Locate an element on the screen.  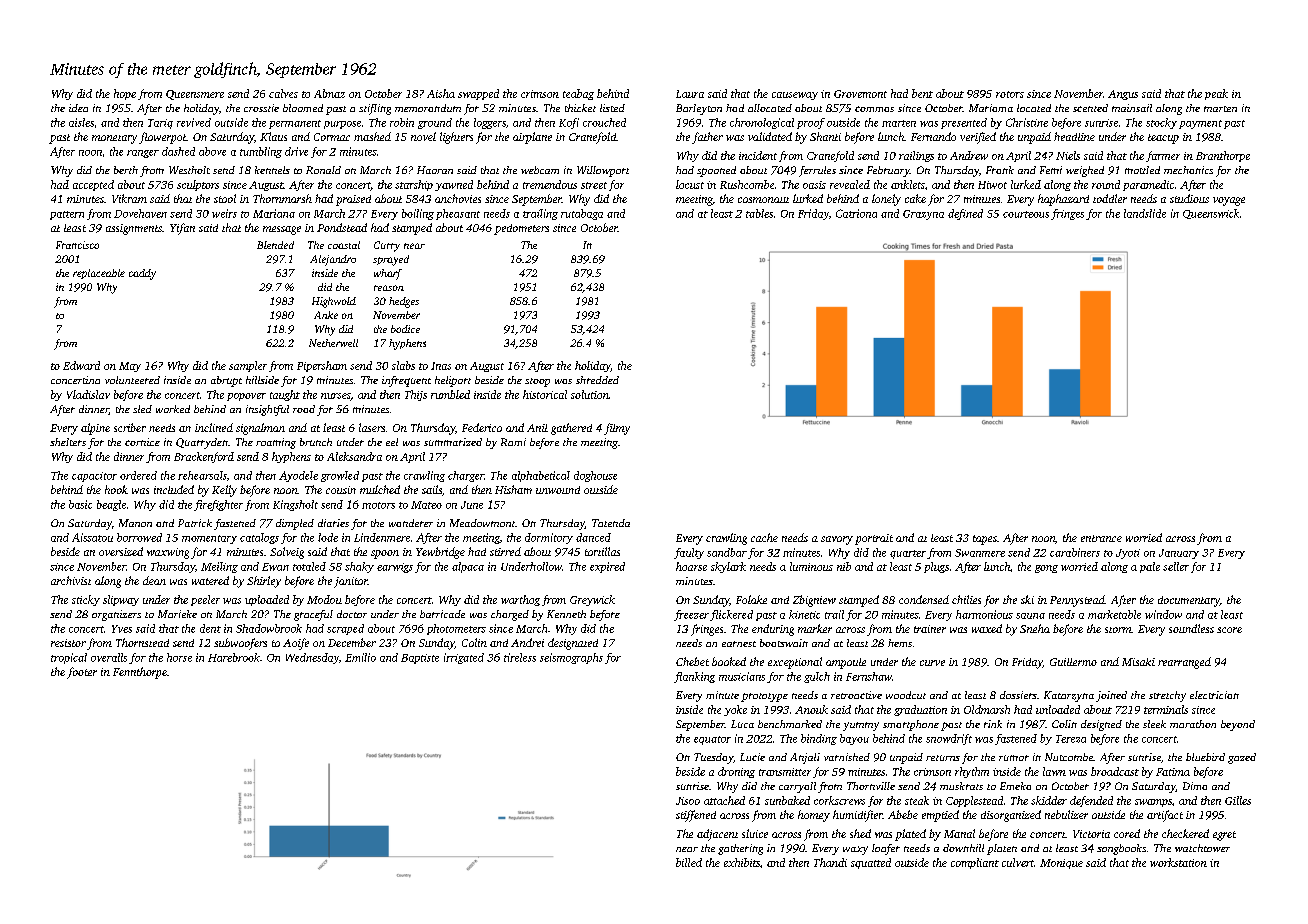
exhibits is located at coordinates (742, 862).
